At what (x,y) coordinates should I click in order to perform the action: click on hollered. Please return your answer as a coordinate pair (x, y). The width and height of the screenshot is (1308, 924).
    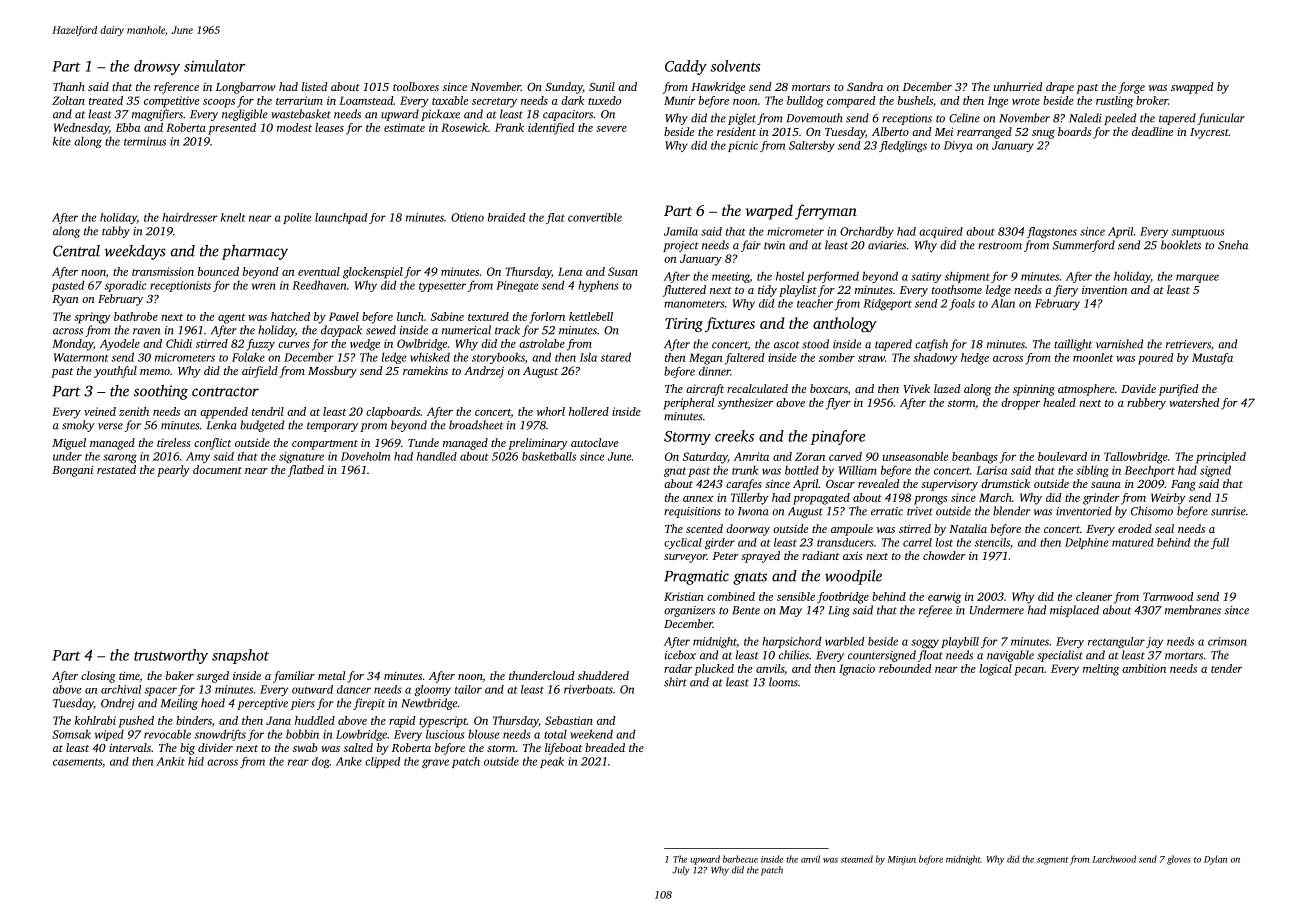
    Looking at the image, I should click on (589, 411).
